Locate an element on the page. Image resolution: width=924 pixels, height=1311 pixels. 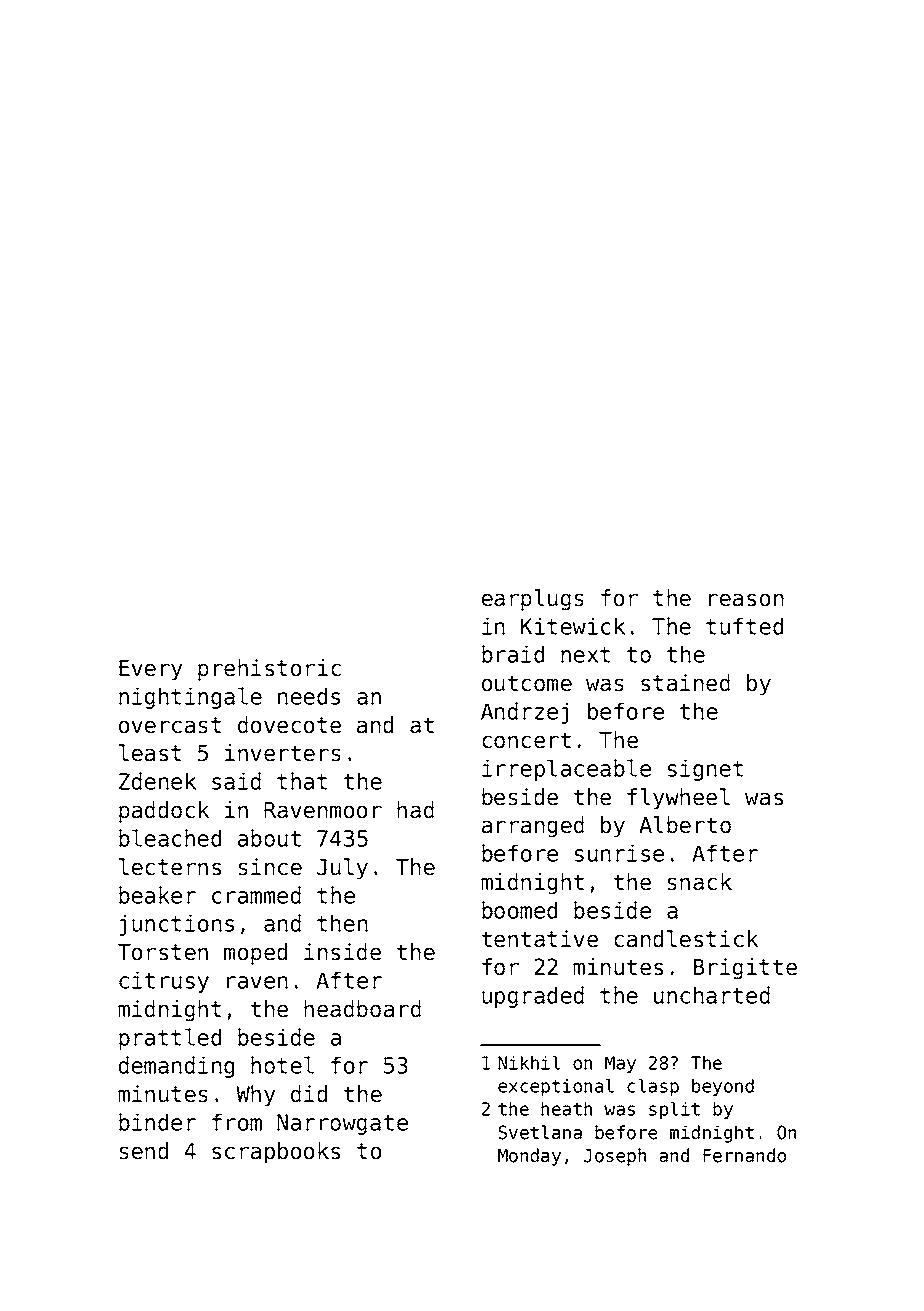
Every is located at coordinates (151, 670).
